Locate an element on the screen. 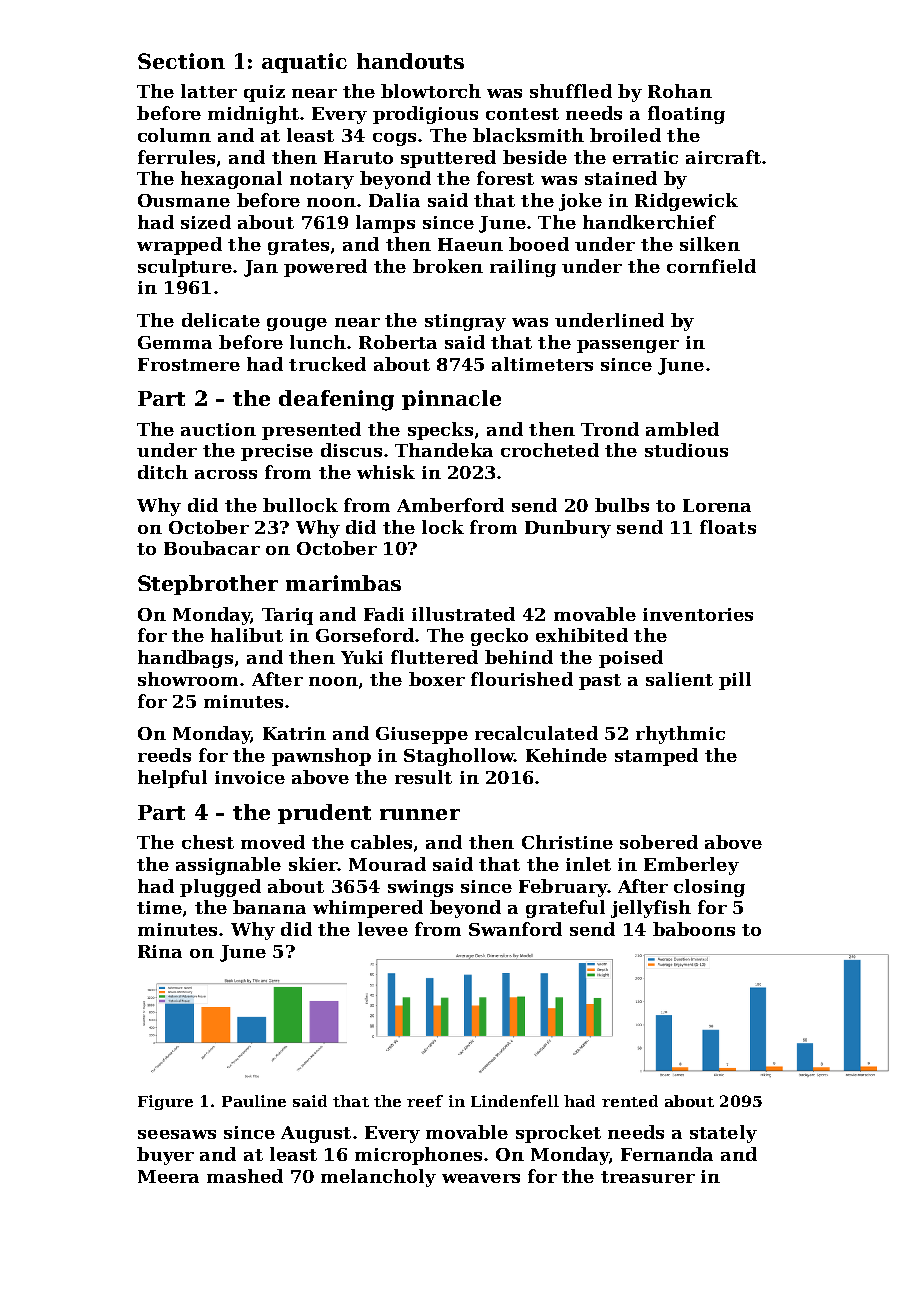  aquatic is located at coordinates (304, 63).
